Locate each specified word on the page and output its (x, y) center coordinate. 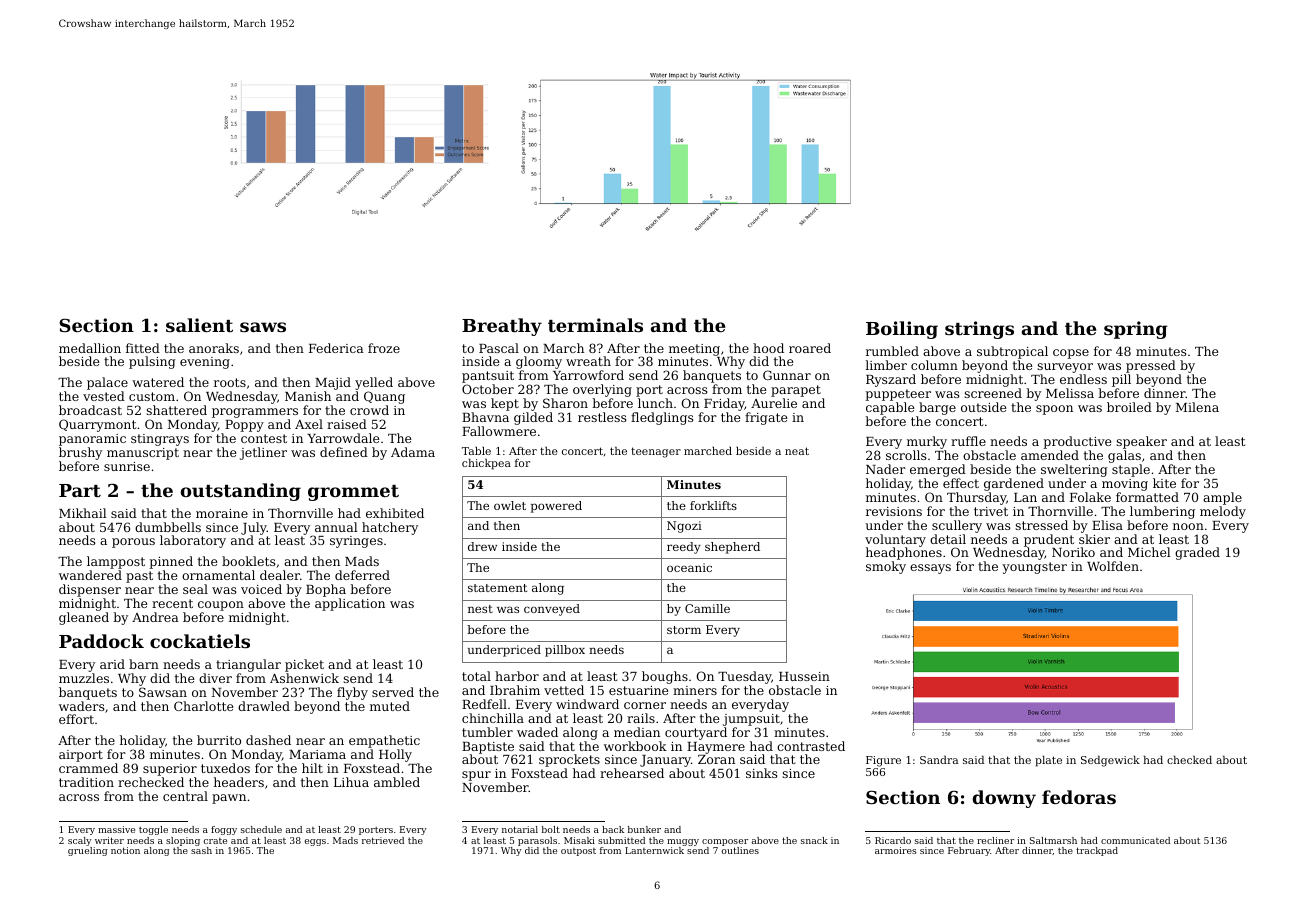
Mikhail (83, 513)
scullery (957, 526)
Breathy (502, 327)
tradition (86, 782)
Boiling (902, 330)
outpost (578, 852)
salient (199, 325)
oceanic (689, 567)
